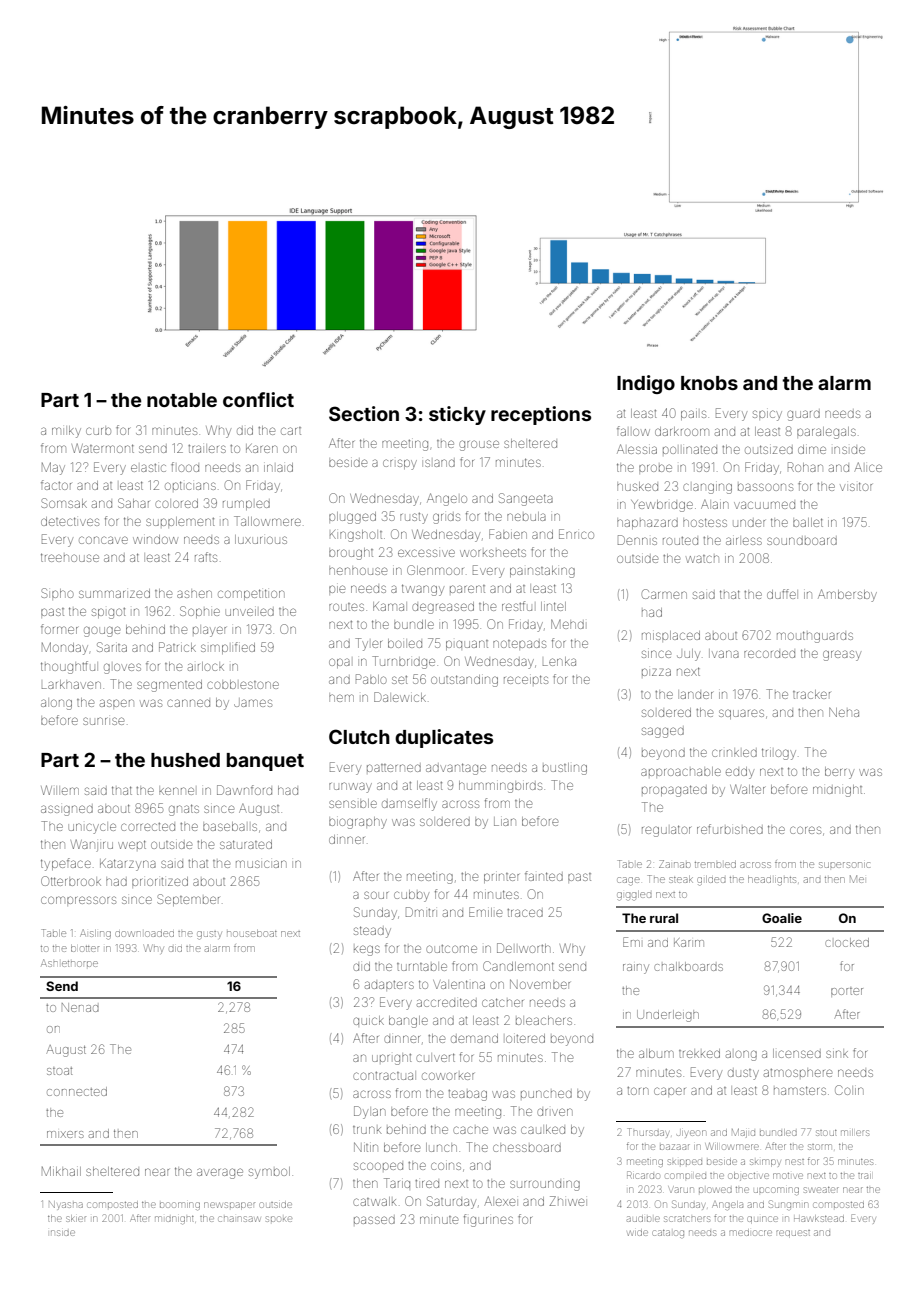 The height and width of the image is (1308, 924). I want to click on conflict, so click(258, 399).
